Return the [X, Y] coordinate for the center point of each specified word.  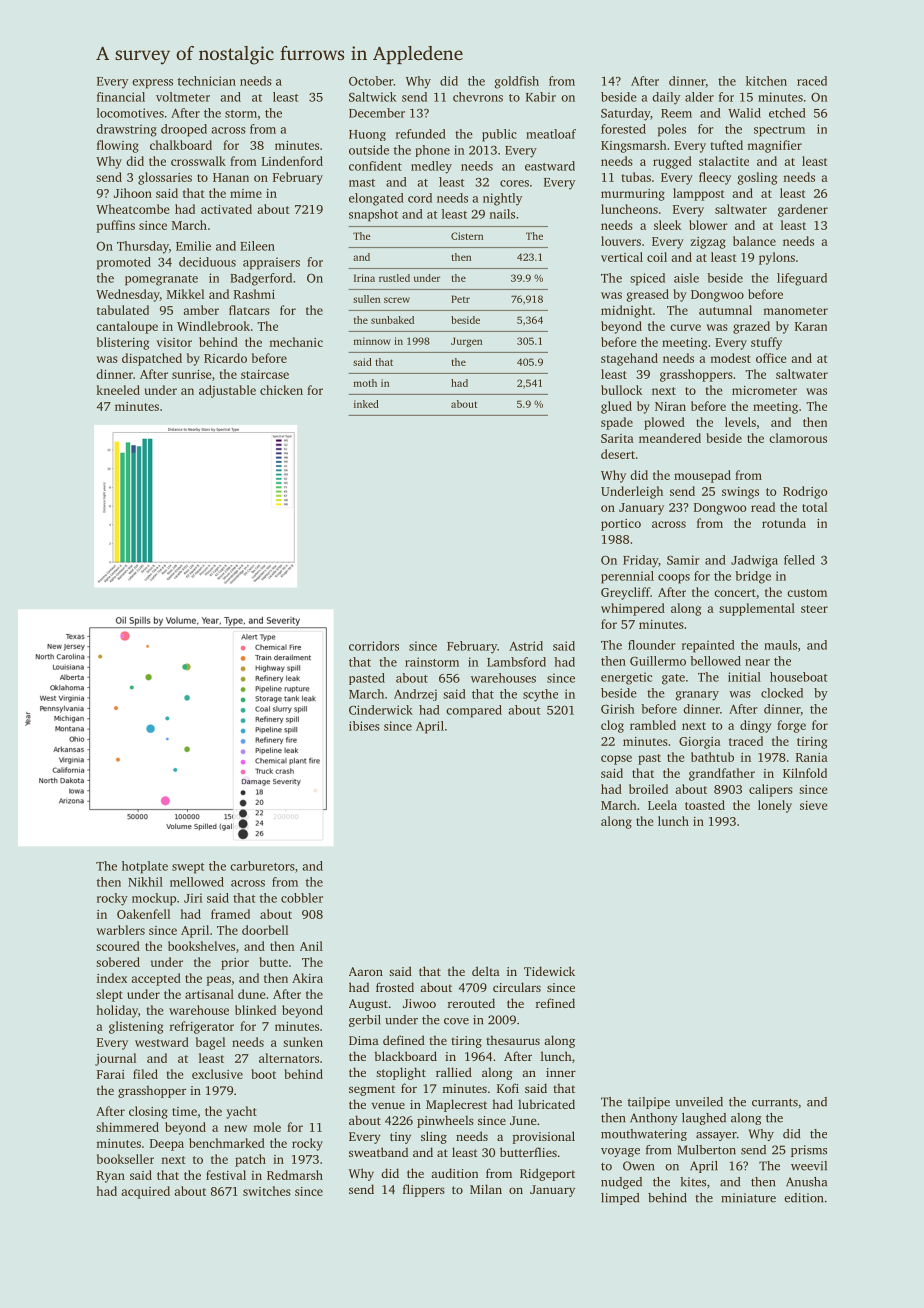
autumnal [725, 310]
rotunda [784, 523]
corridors [374, 646]
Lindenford [292, 161]
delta [486, 971]
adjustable [227, 391]
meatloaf [551, 134]
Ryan [111, 1177]
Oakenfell [143, 914]
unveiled [699, 1102]
